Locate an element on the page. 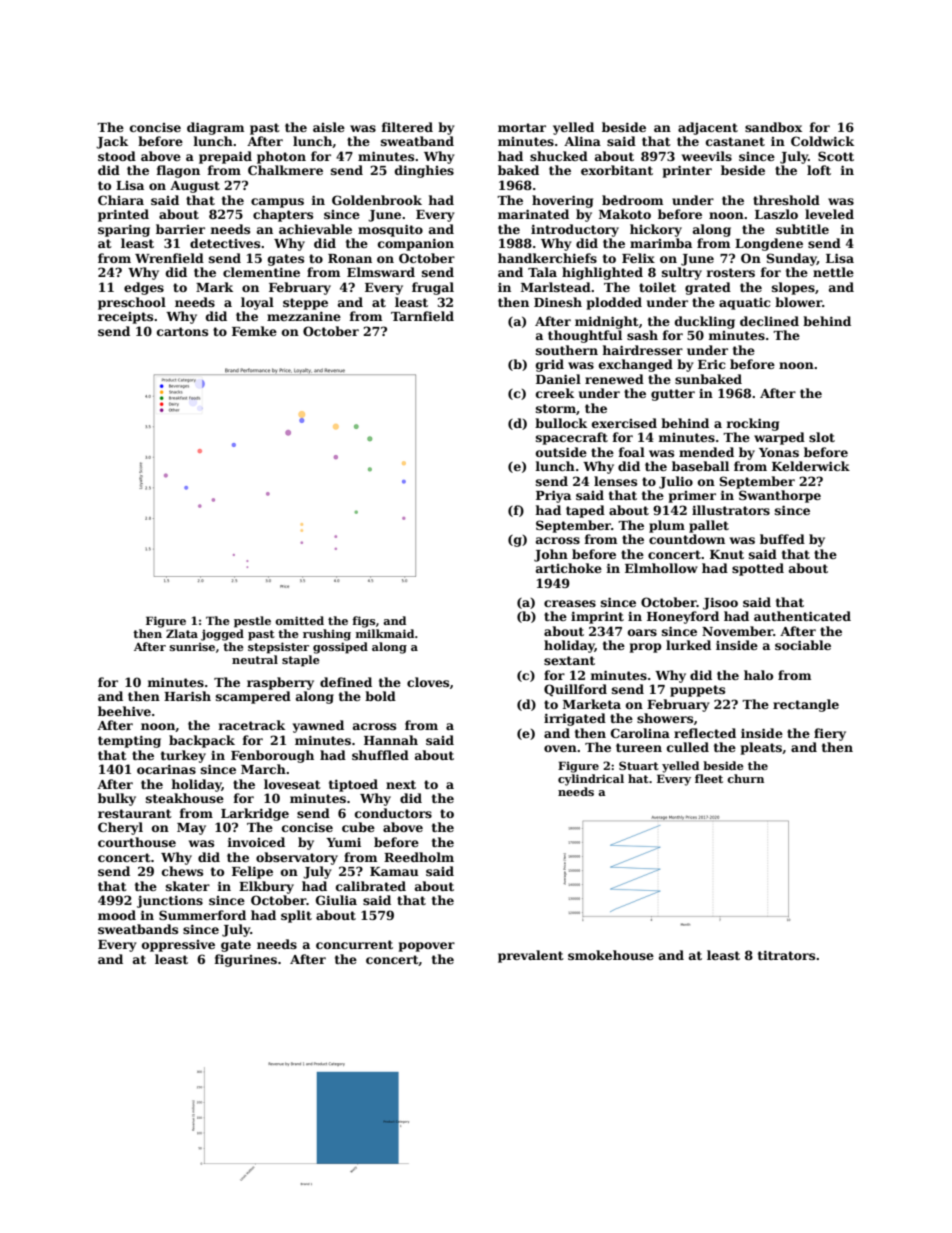 The image size is (952, 1233). weevils is located at coordinates (707, 156).
